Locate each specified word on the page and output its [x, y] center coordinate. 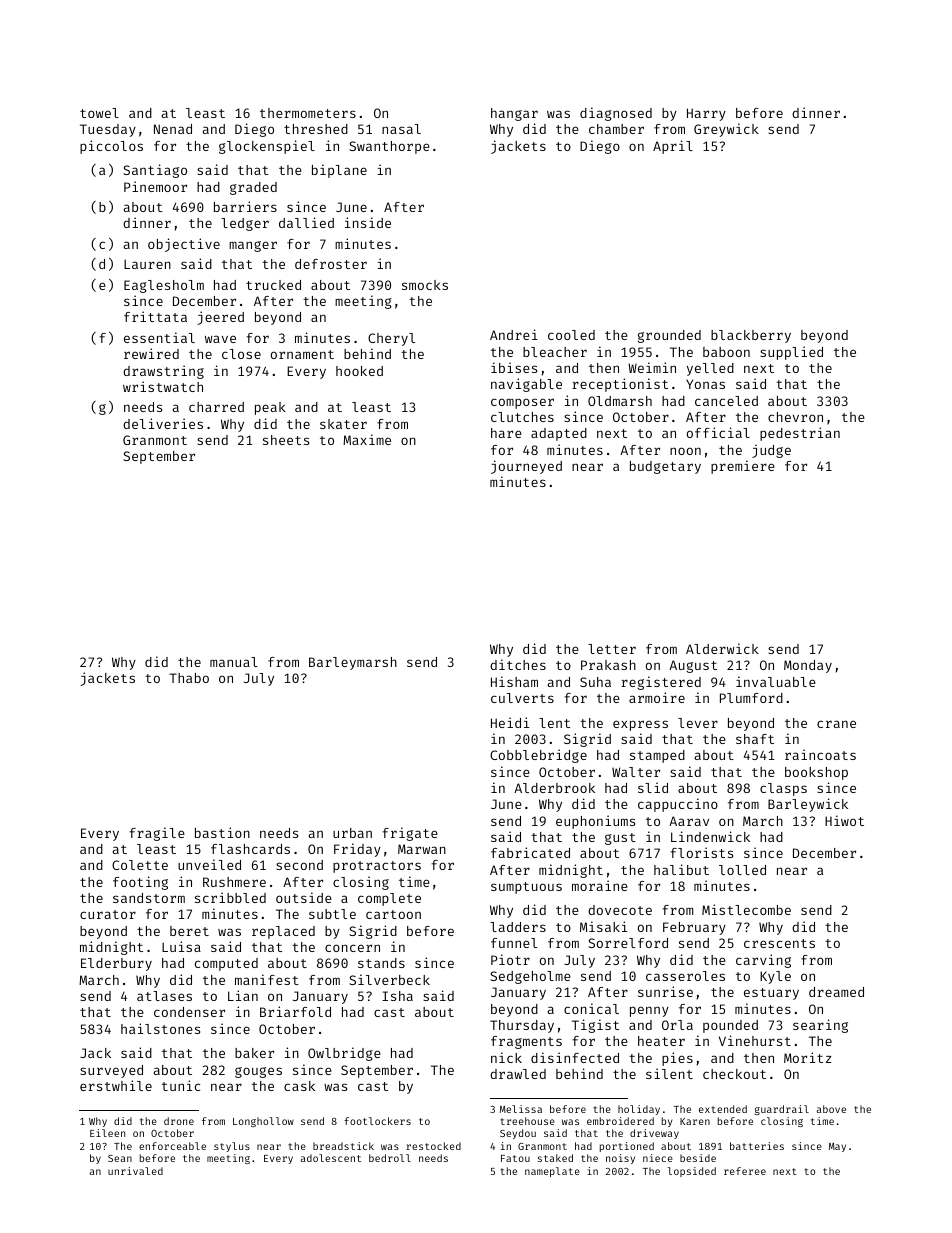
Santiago [155, 171]
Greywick [726, 130]
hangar [514, 114]
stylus [232, 1147]
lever [698, 723]
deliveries [163, 423]
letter [612, 649]
